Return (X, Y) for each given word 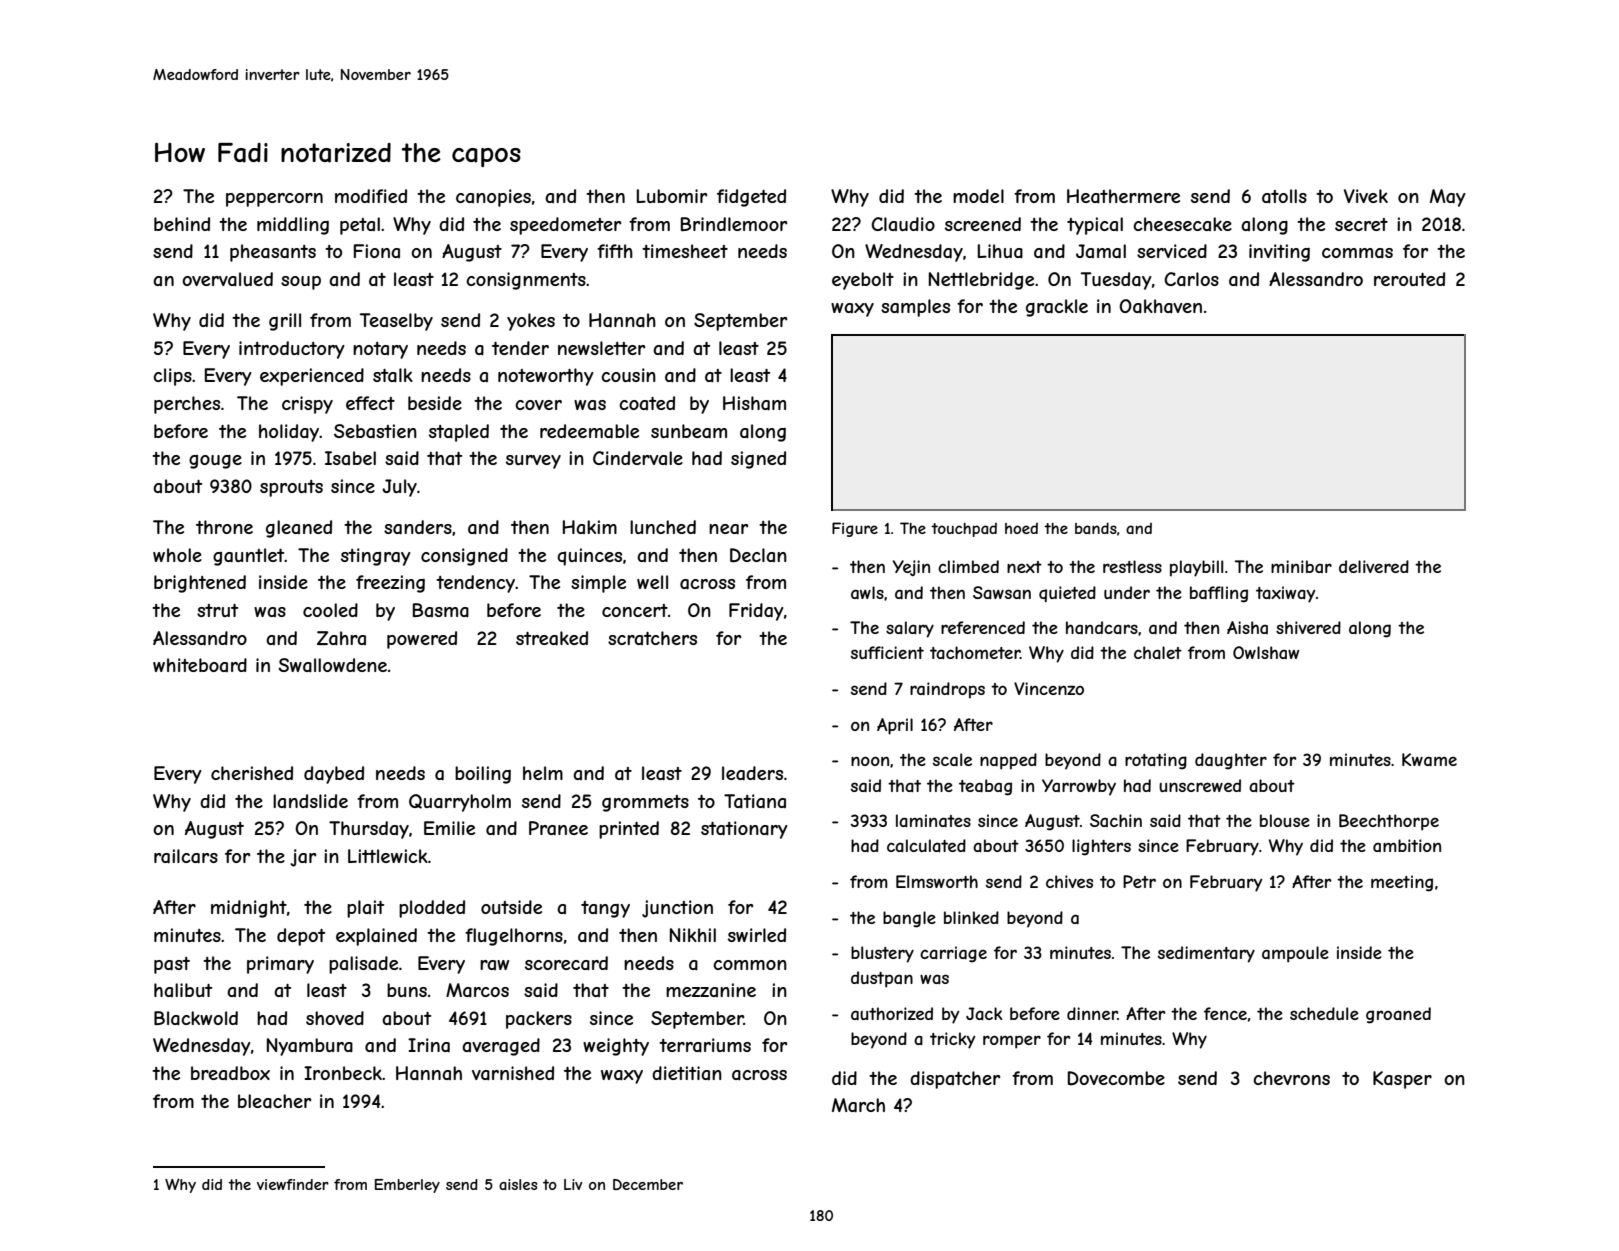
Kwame (1429, 759)
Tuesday (1116, 281)
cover (538, 405)
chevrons (1291, 1078)
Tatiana (755, 801)
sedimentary (1206, 954)
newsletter (601, 348)
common (750, 965)
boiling (483, 775)
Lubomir (672, 196)
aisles (518, 1184)
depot (301, 937)
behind (182, 224)
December (648, 1184)
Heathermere (1123, 196)
